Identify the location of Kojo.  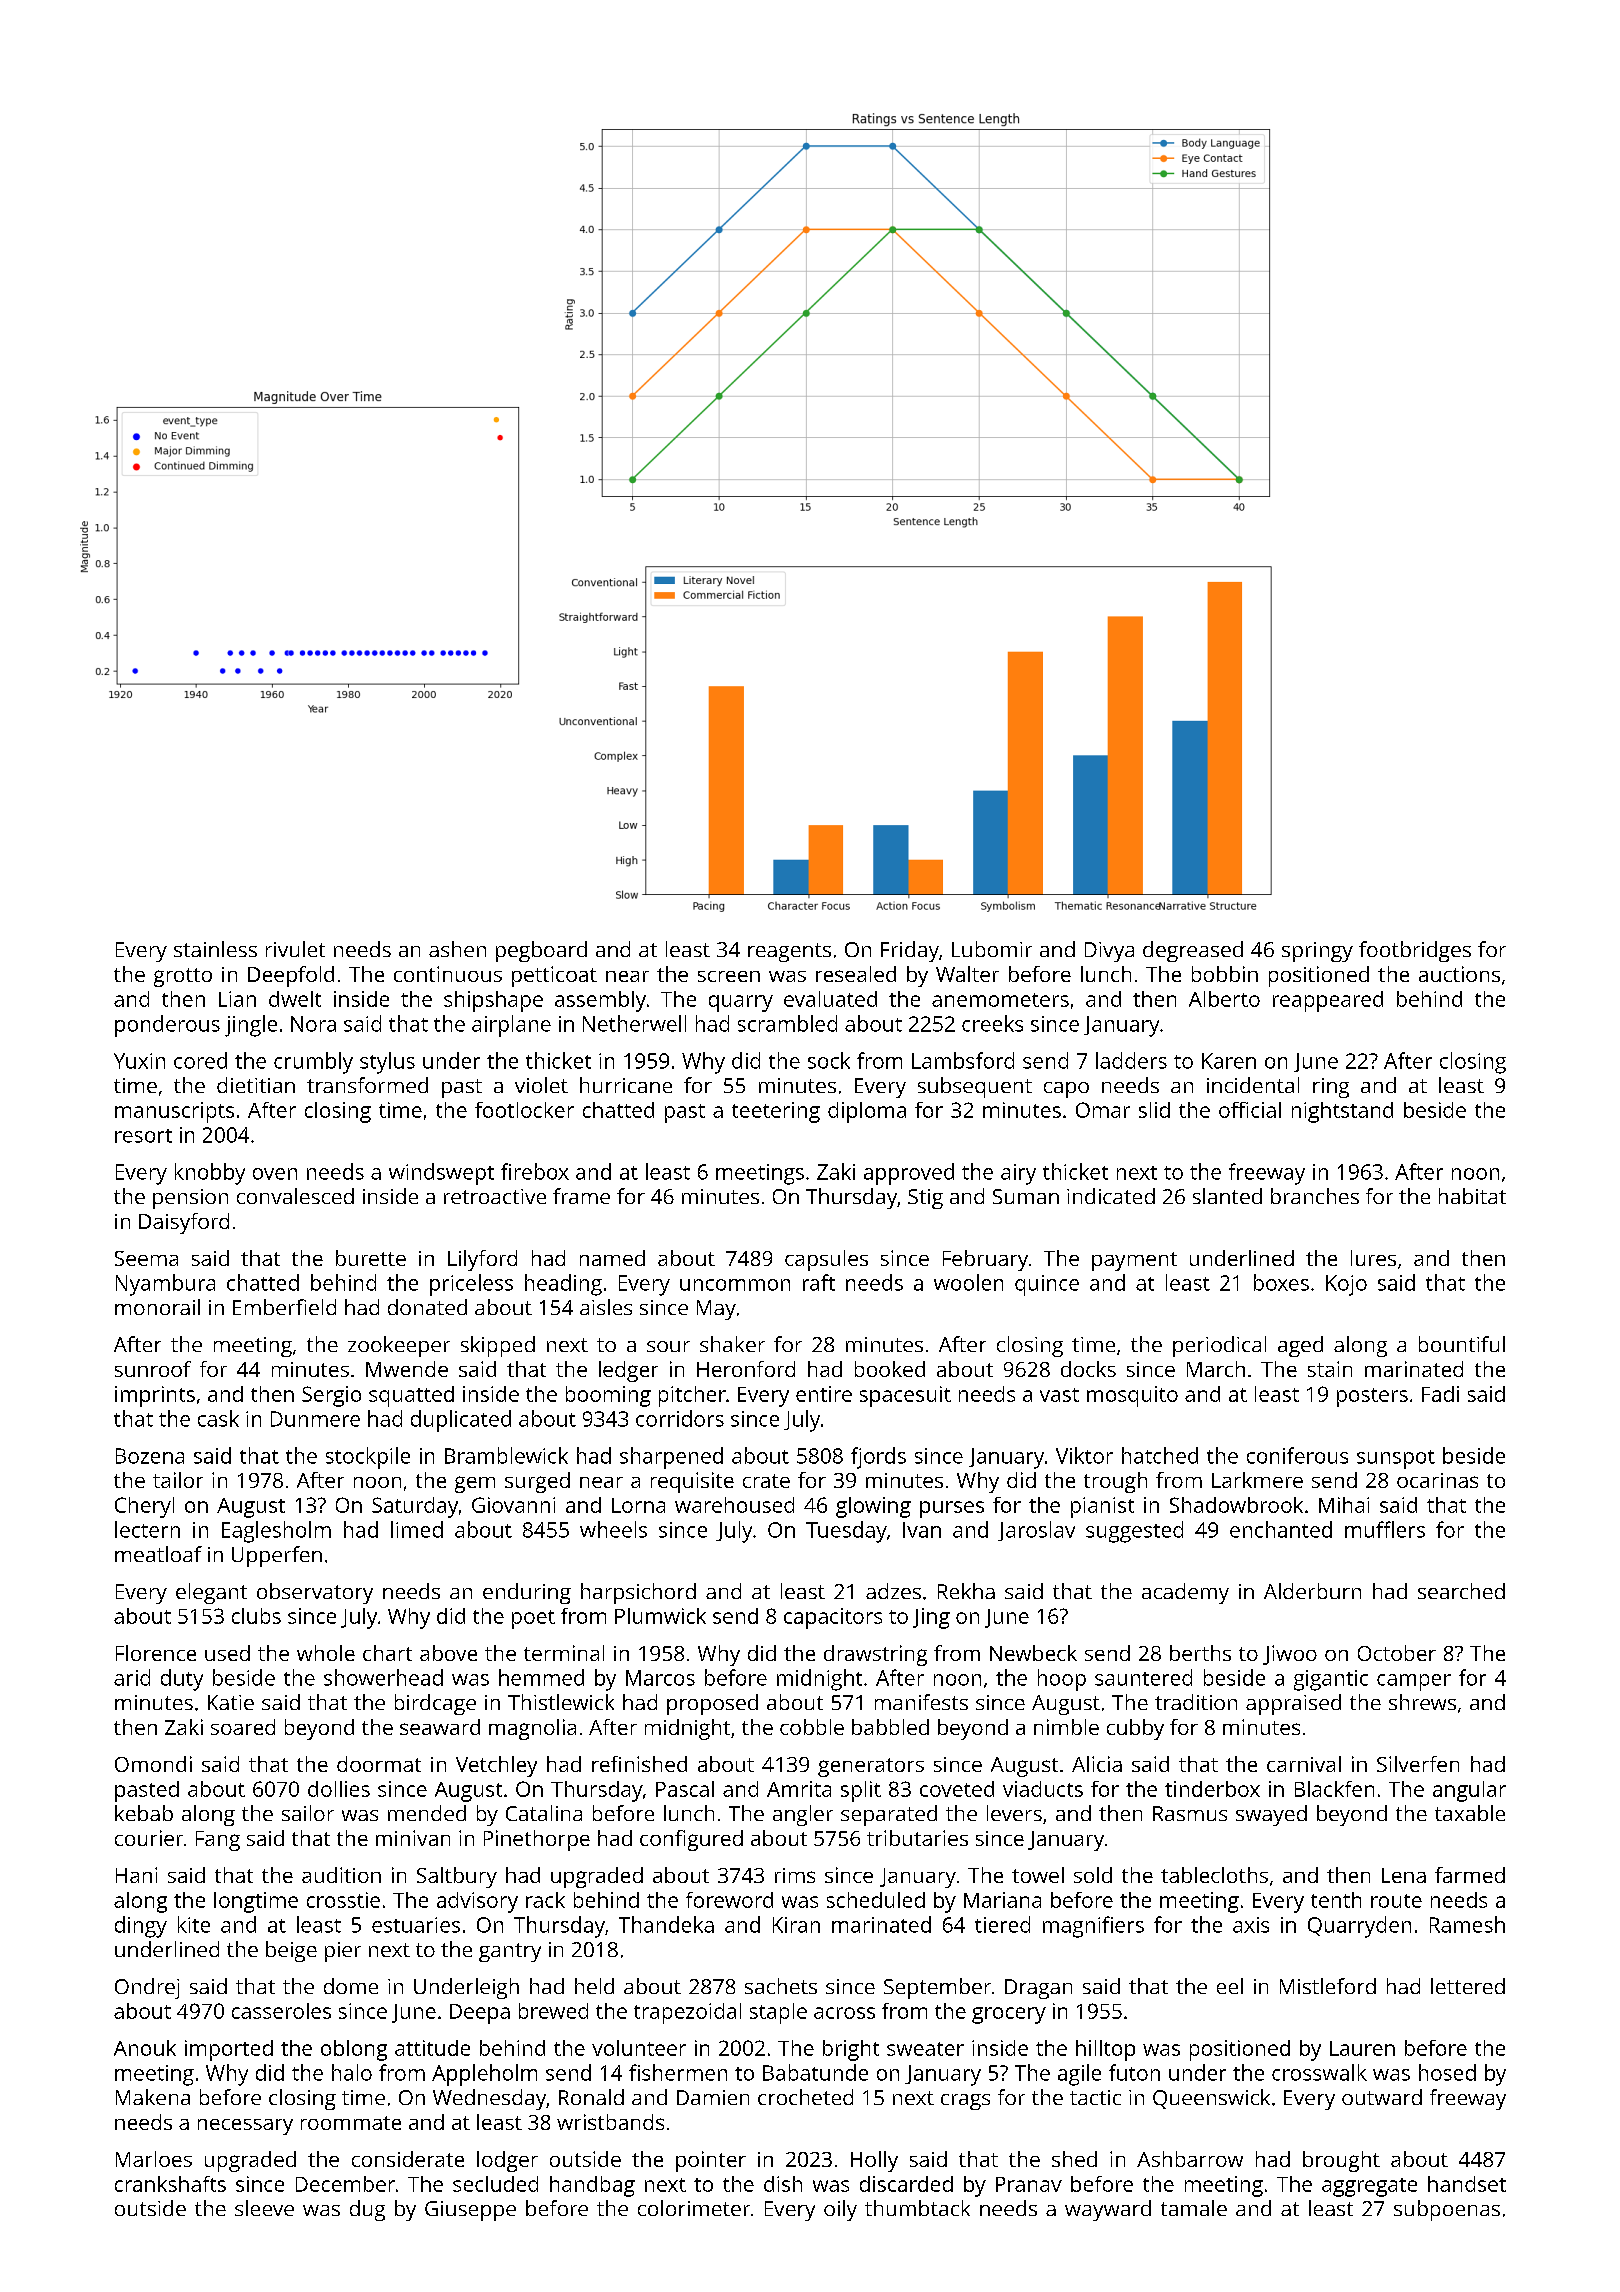
(1346, 1285).
